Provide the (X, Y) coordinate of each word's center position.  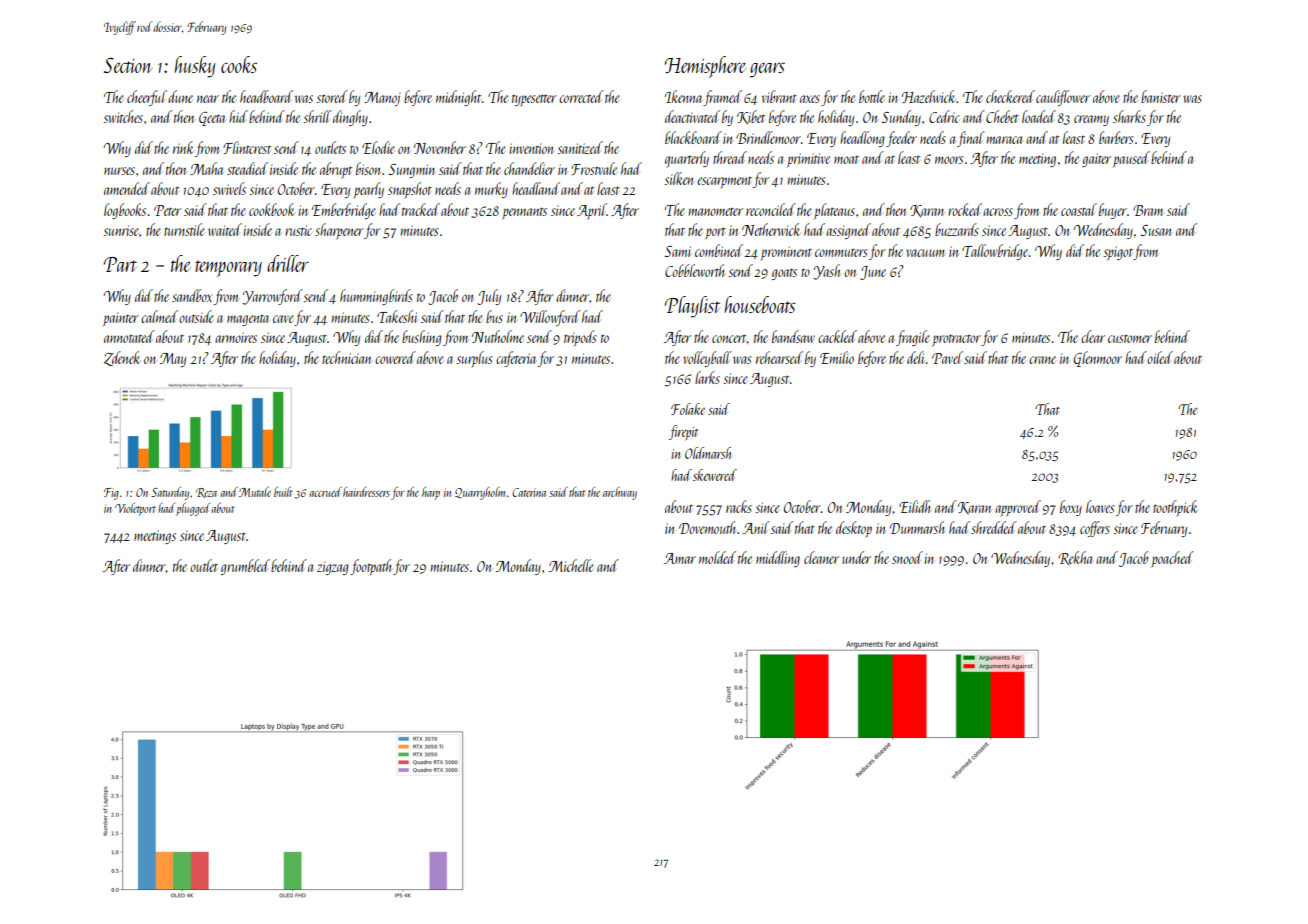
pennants (524, 213)
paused (1131, 159)
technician (347, 357)
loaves (1100, 506)
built (283, 492)
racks (739, 506)
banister (1161, 96)
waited (225, 229)
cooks (239, 64)
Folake (688, 409)
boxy (1071, 508)
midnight (458, 98)
